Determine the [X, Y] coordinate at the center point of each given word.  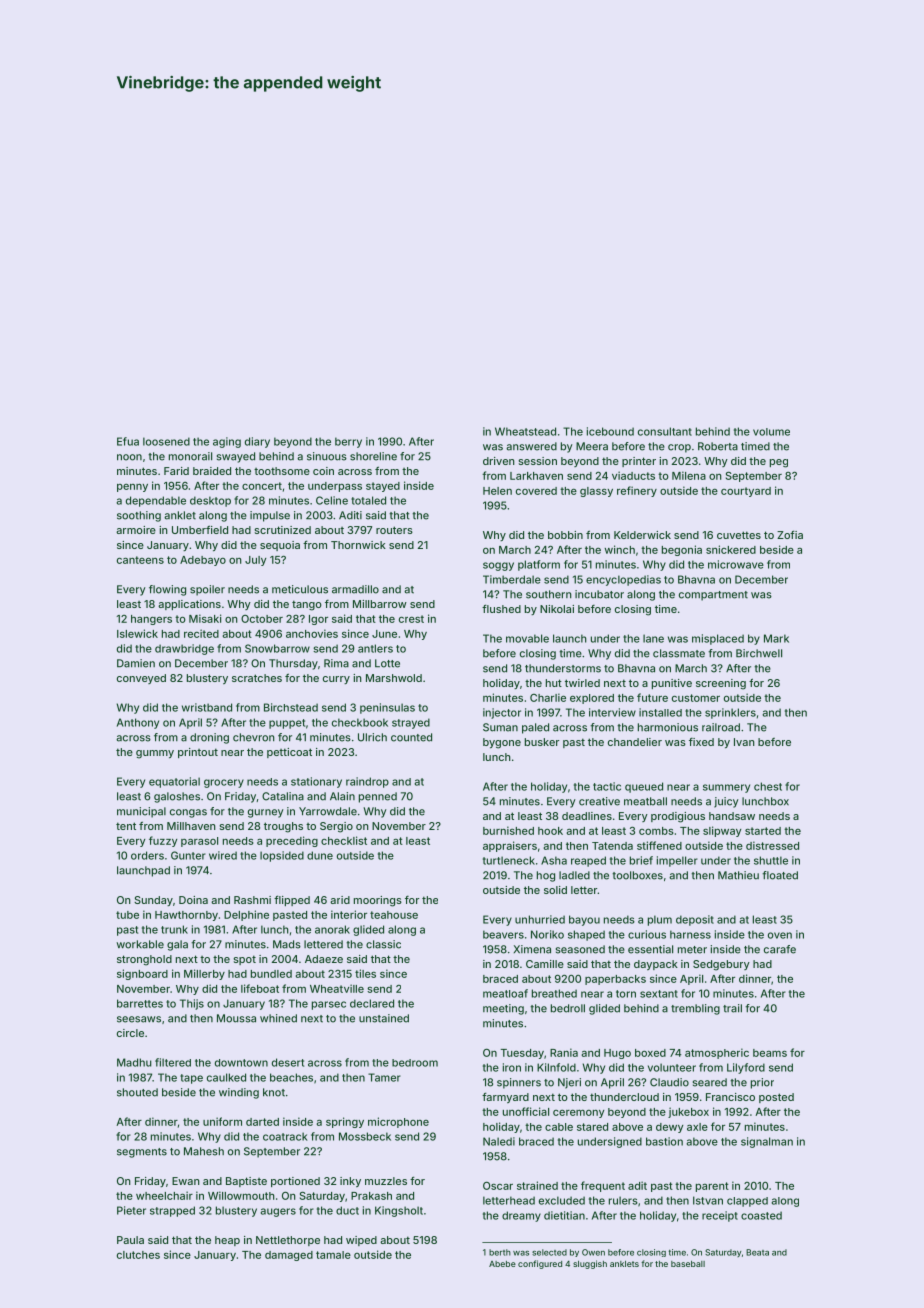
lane [653, 638]
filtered [173, 1062]
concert [262, 486]
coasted [761, 1215]
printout [198, 753]
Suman [500, 727]
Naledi [499, 1141]
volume [771, 432]
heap [227, 1241]
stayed [383, 487]
